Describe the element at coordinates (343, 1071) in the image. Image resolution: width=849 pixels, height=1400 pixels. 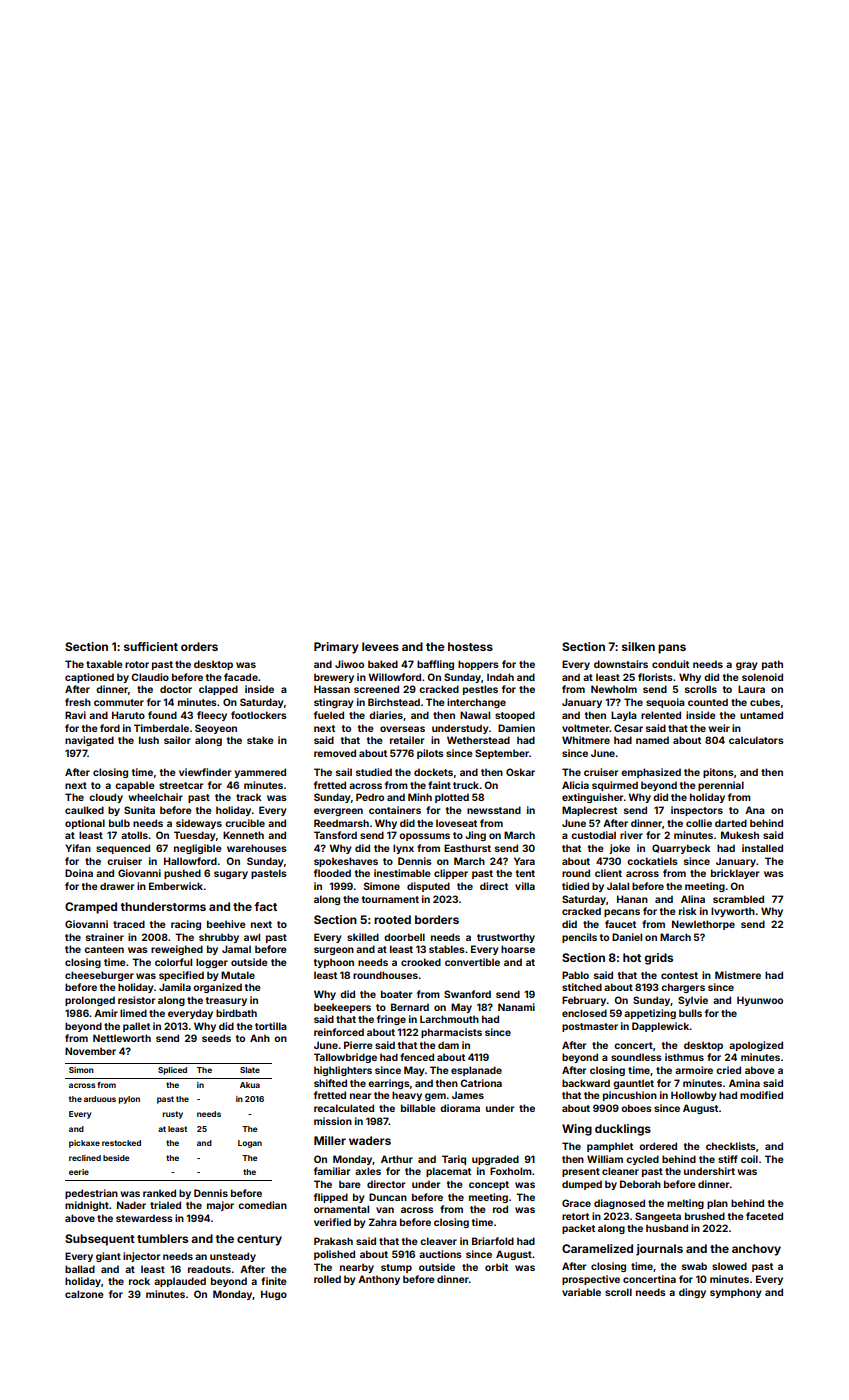
I see `highlighters` at that location.
